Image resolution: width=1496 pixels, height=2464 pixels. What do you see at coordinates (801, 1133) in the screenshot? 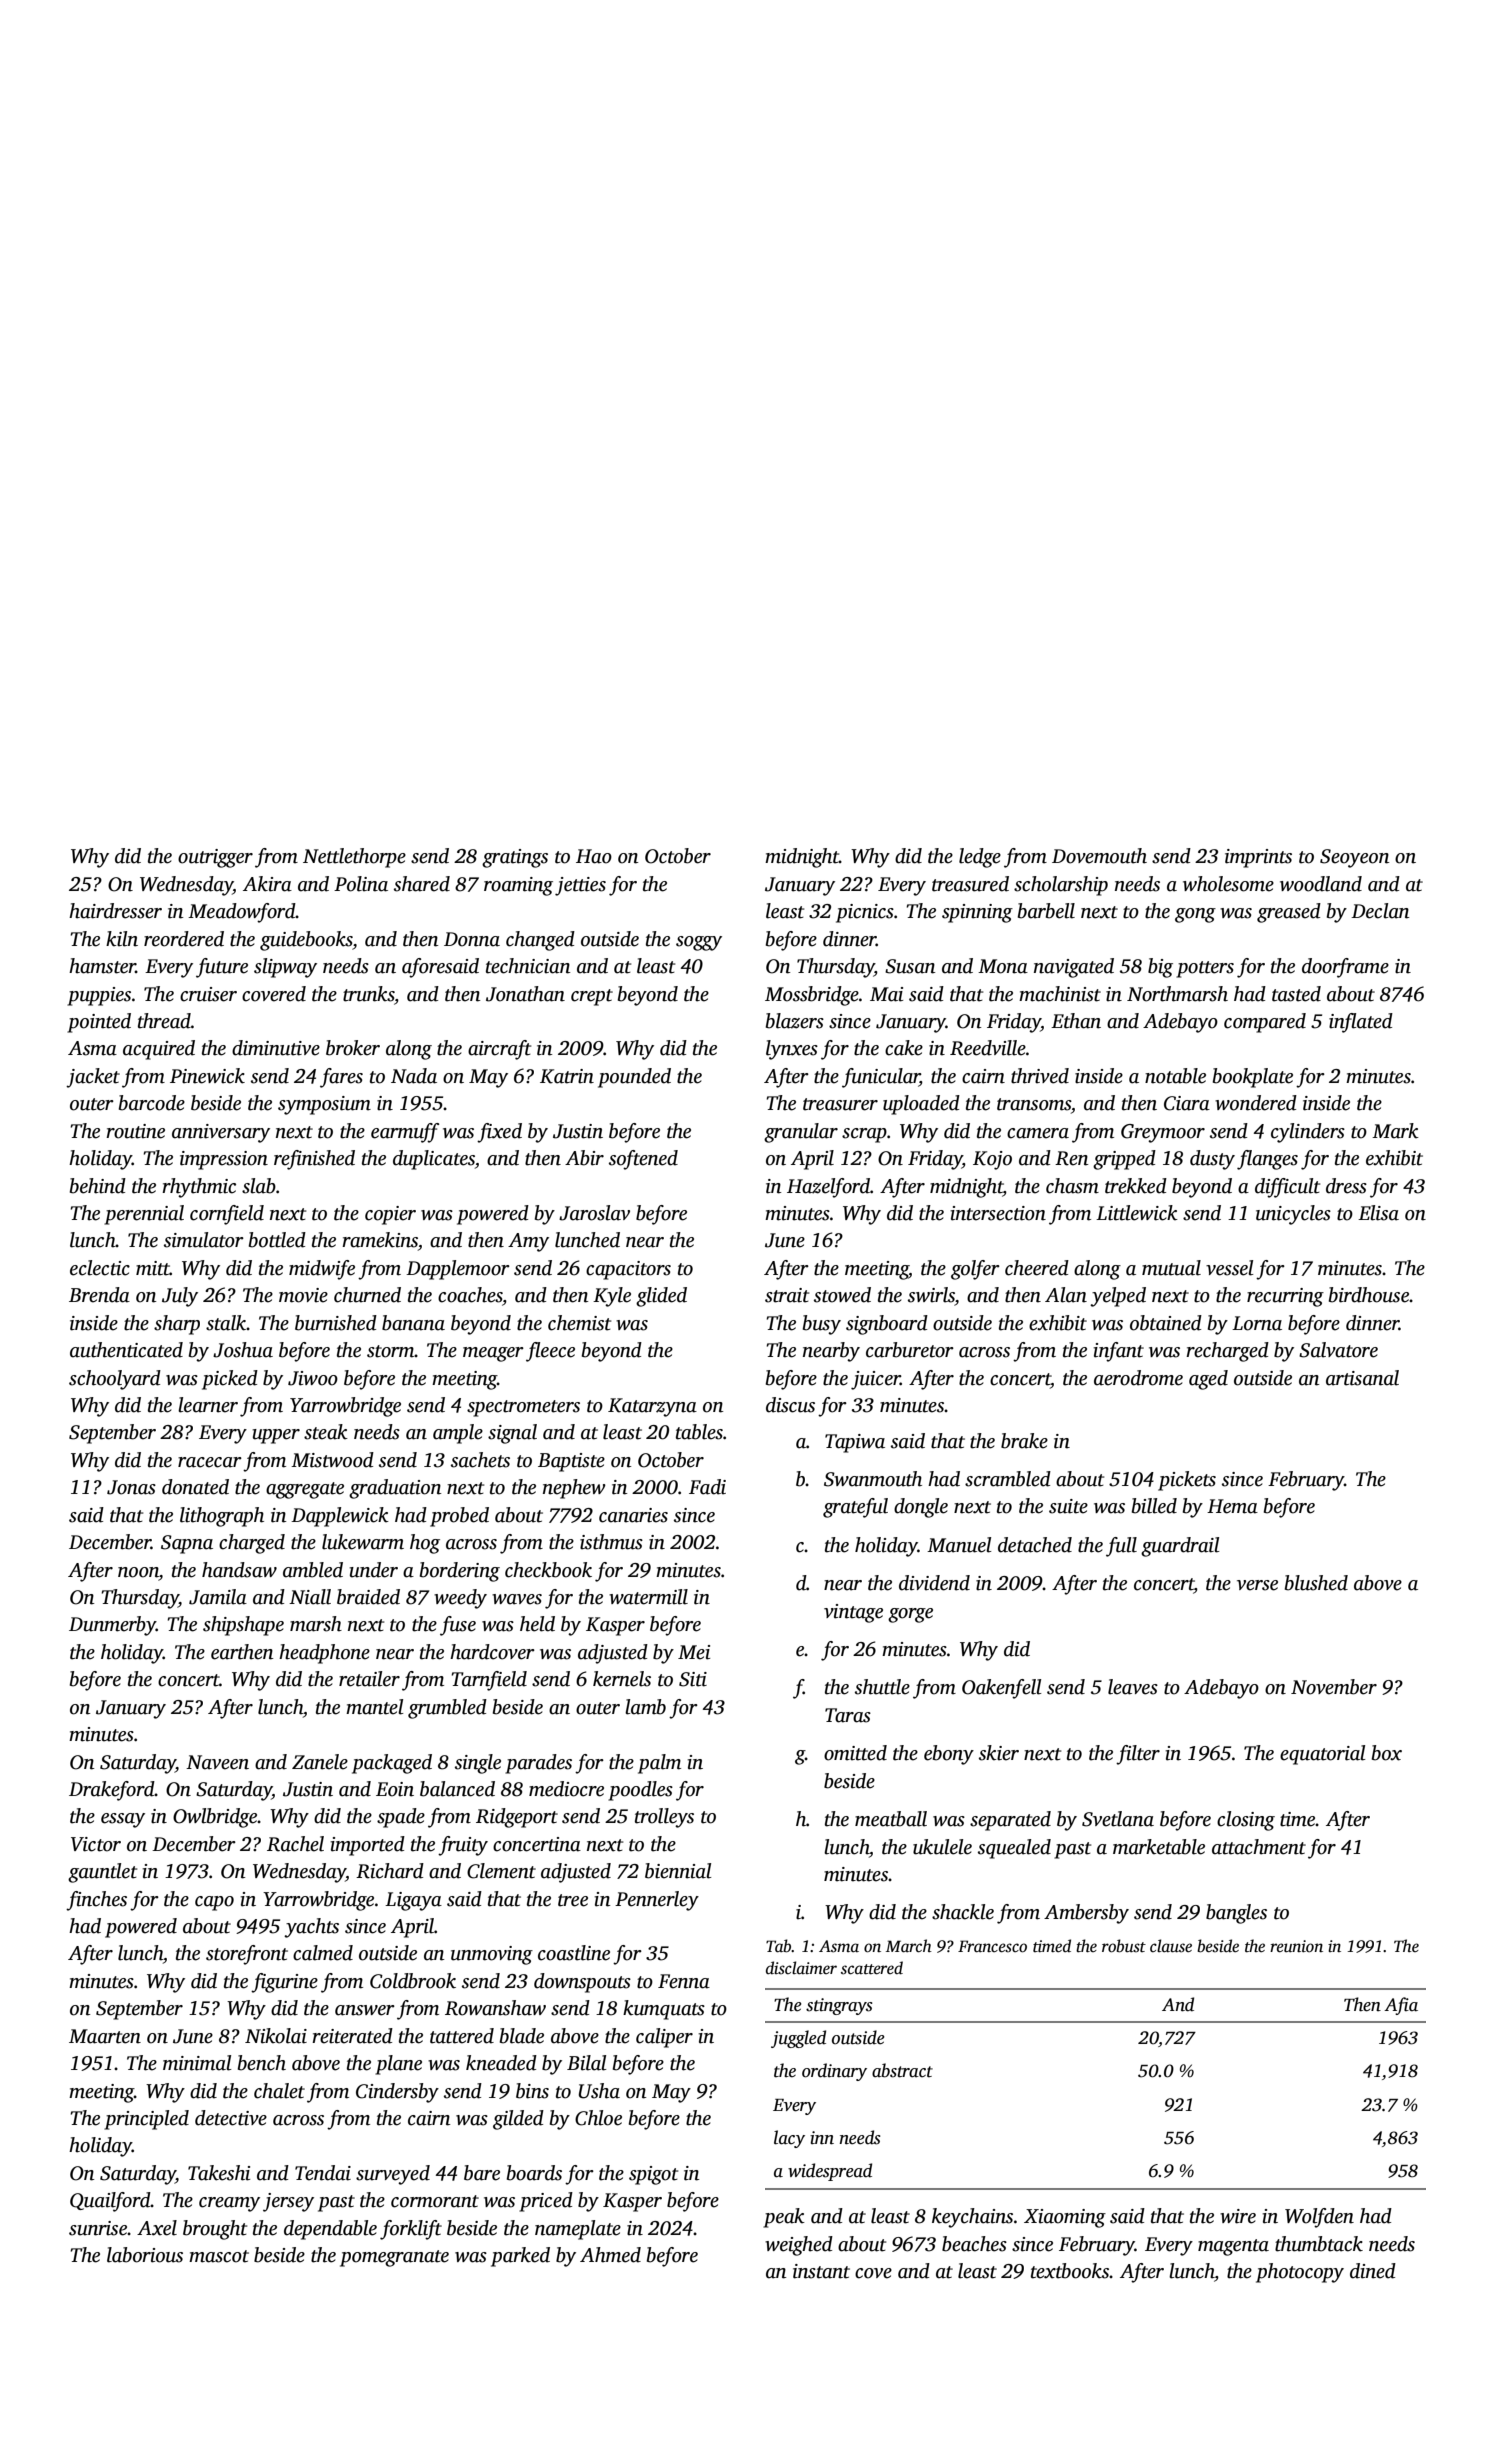
I see `granular` at bounding box center [801, 1133].
